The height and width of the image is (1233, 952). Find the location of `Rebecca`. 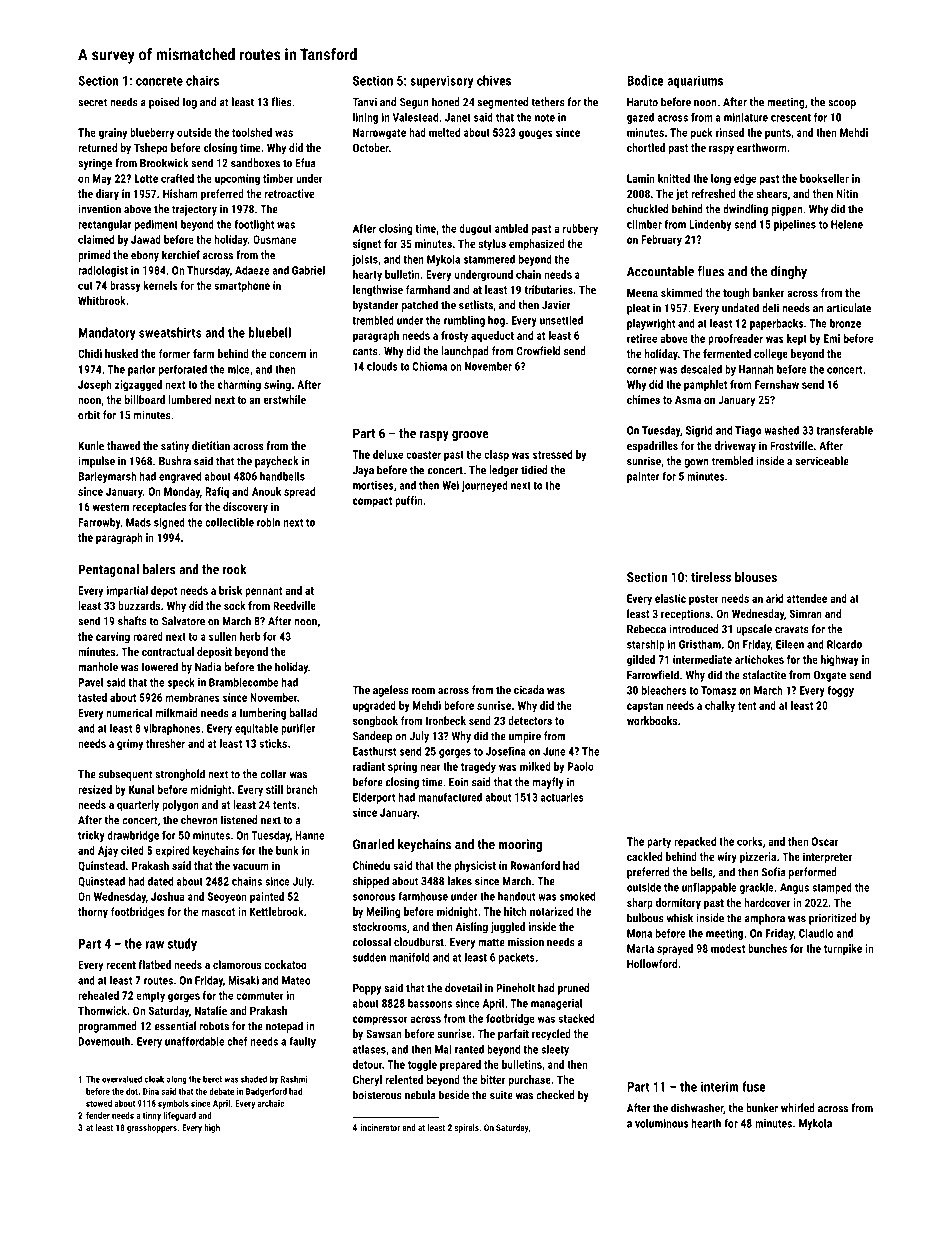

Rebecca is located at coordinates (646, 629).
